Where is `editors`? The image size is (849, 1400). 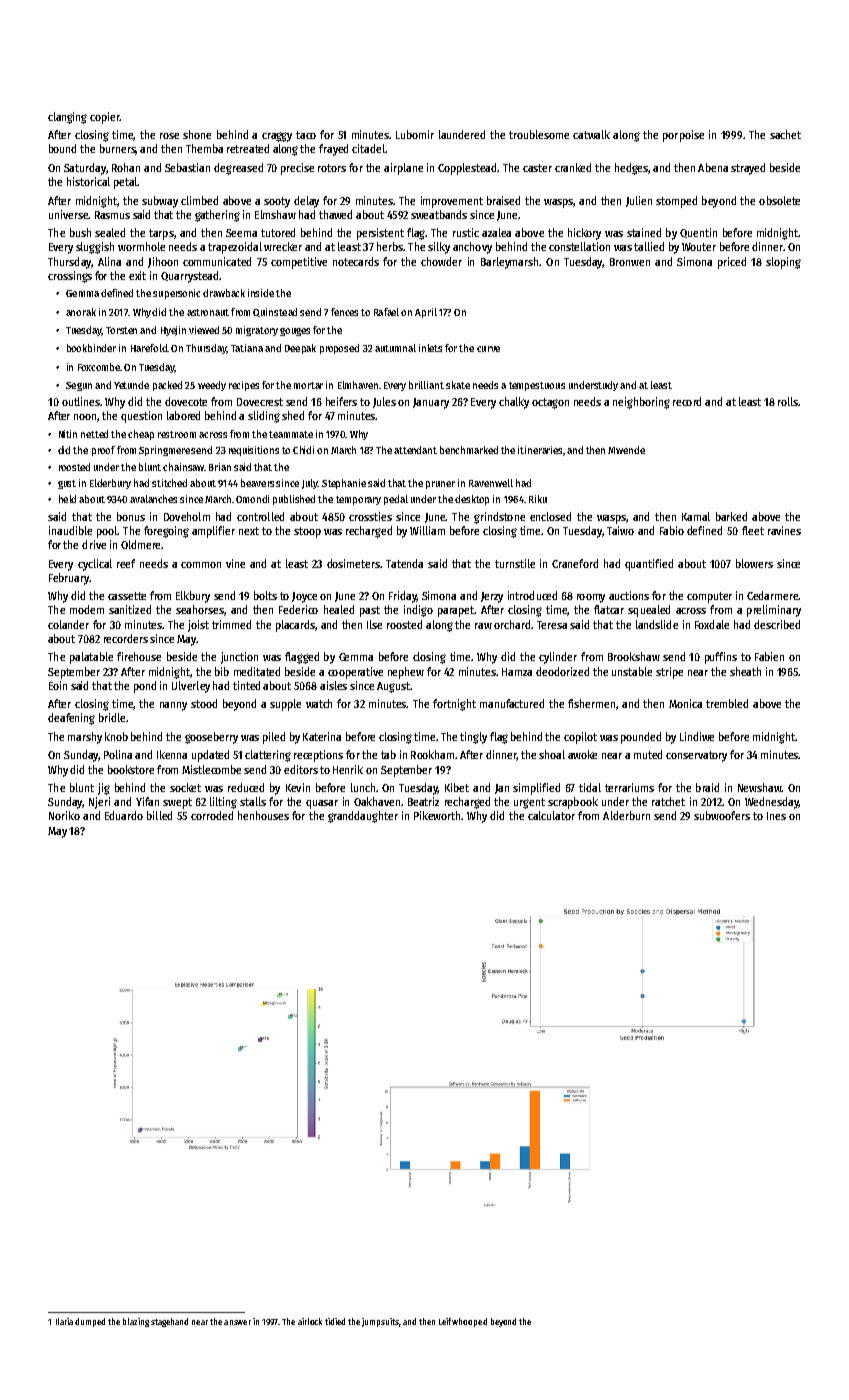
editors is located at coordinates (301, 769).
